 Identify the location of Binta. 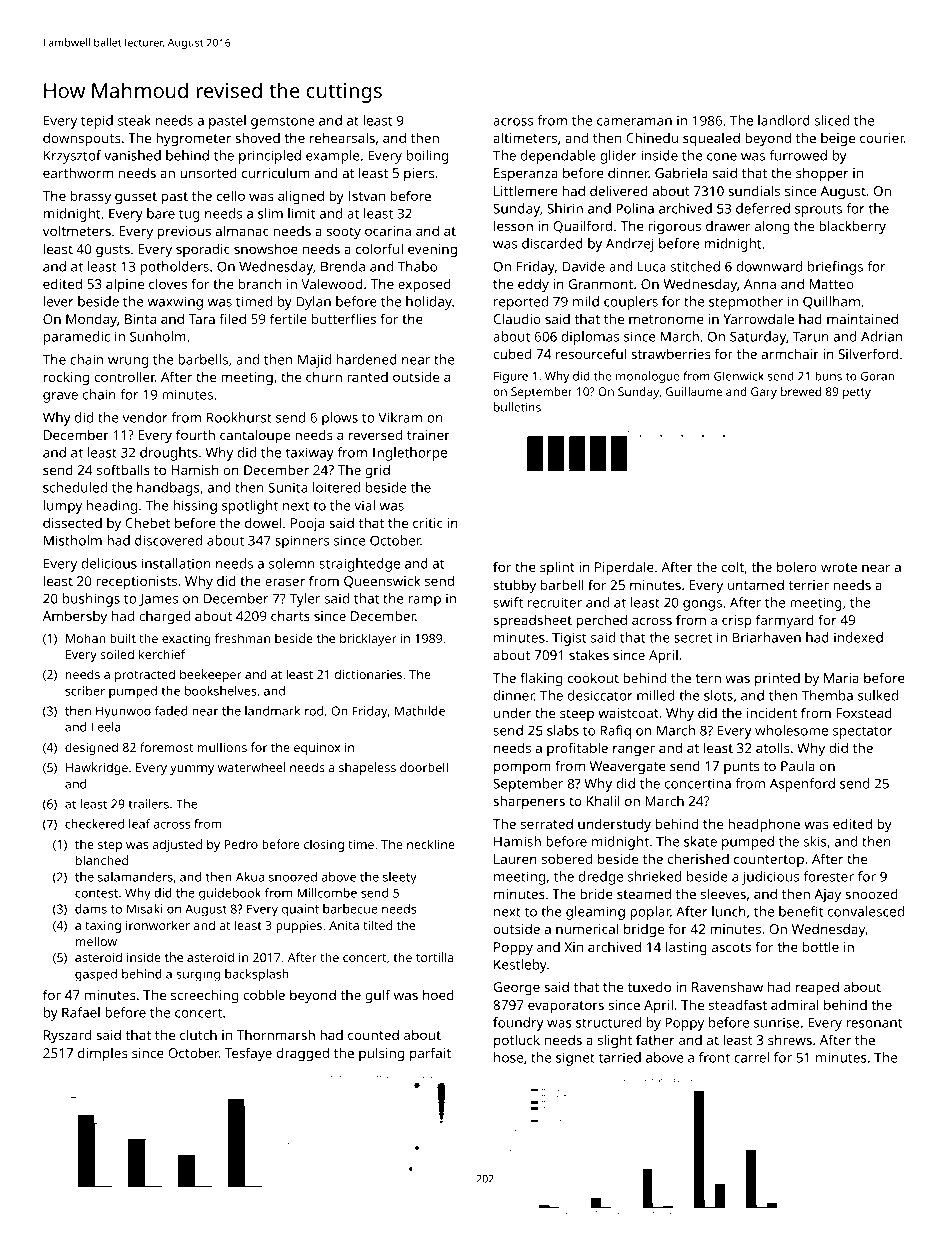
(140, 319).
